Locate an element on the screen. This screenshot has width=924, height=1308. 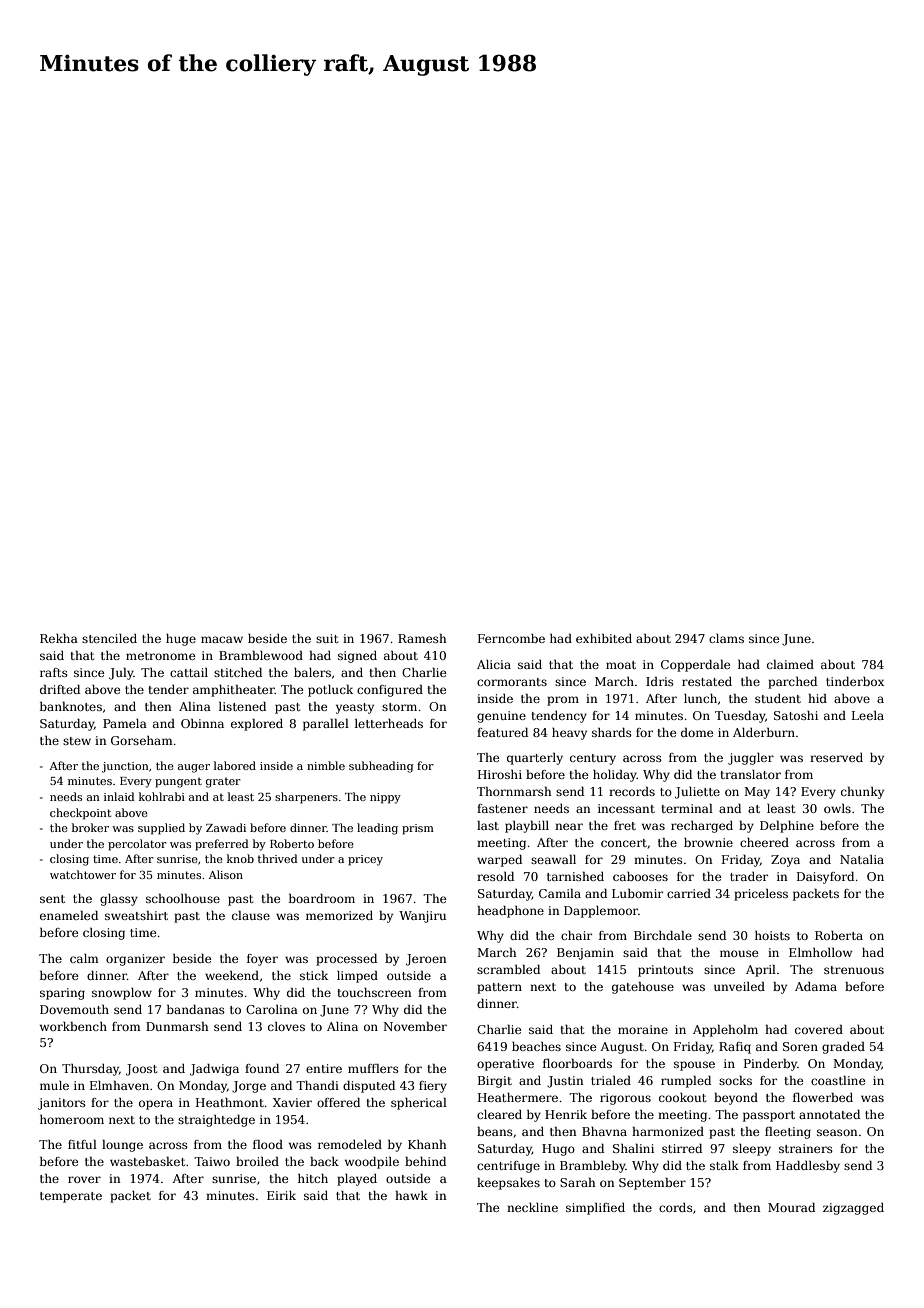
sent is located at coordinates (52, 899).
